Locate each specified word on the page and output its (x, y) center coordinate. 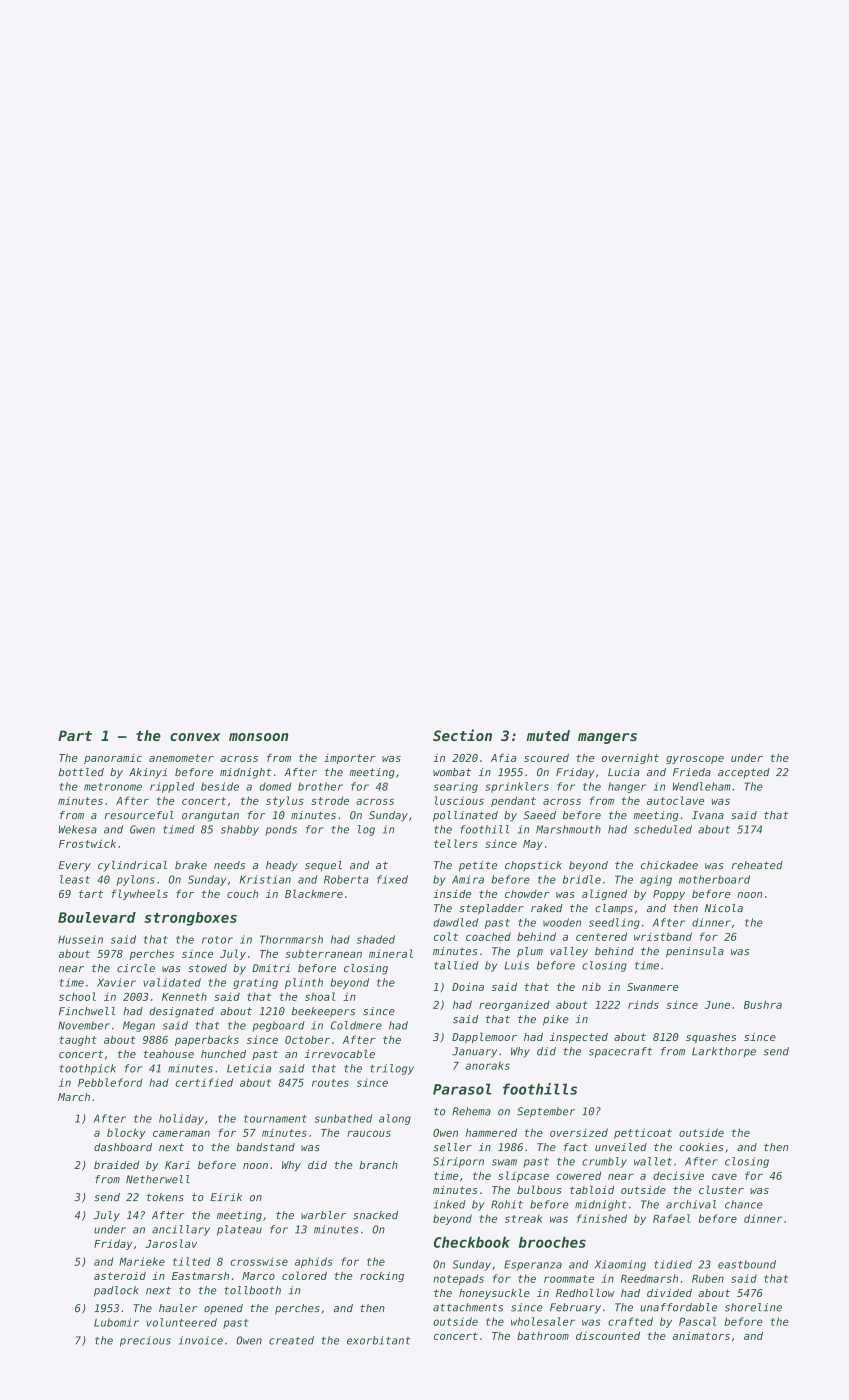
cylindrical (132, 866)
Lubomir (116, 1322)
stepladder (491, 909)
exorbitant (378, 1340)
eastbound (747, 1264)
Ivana (708, 815)
